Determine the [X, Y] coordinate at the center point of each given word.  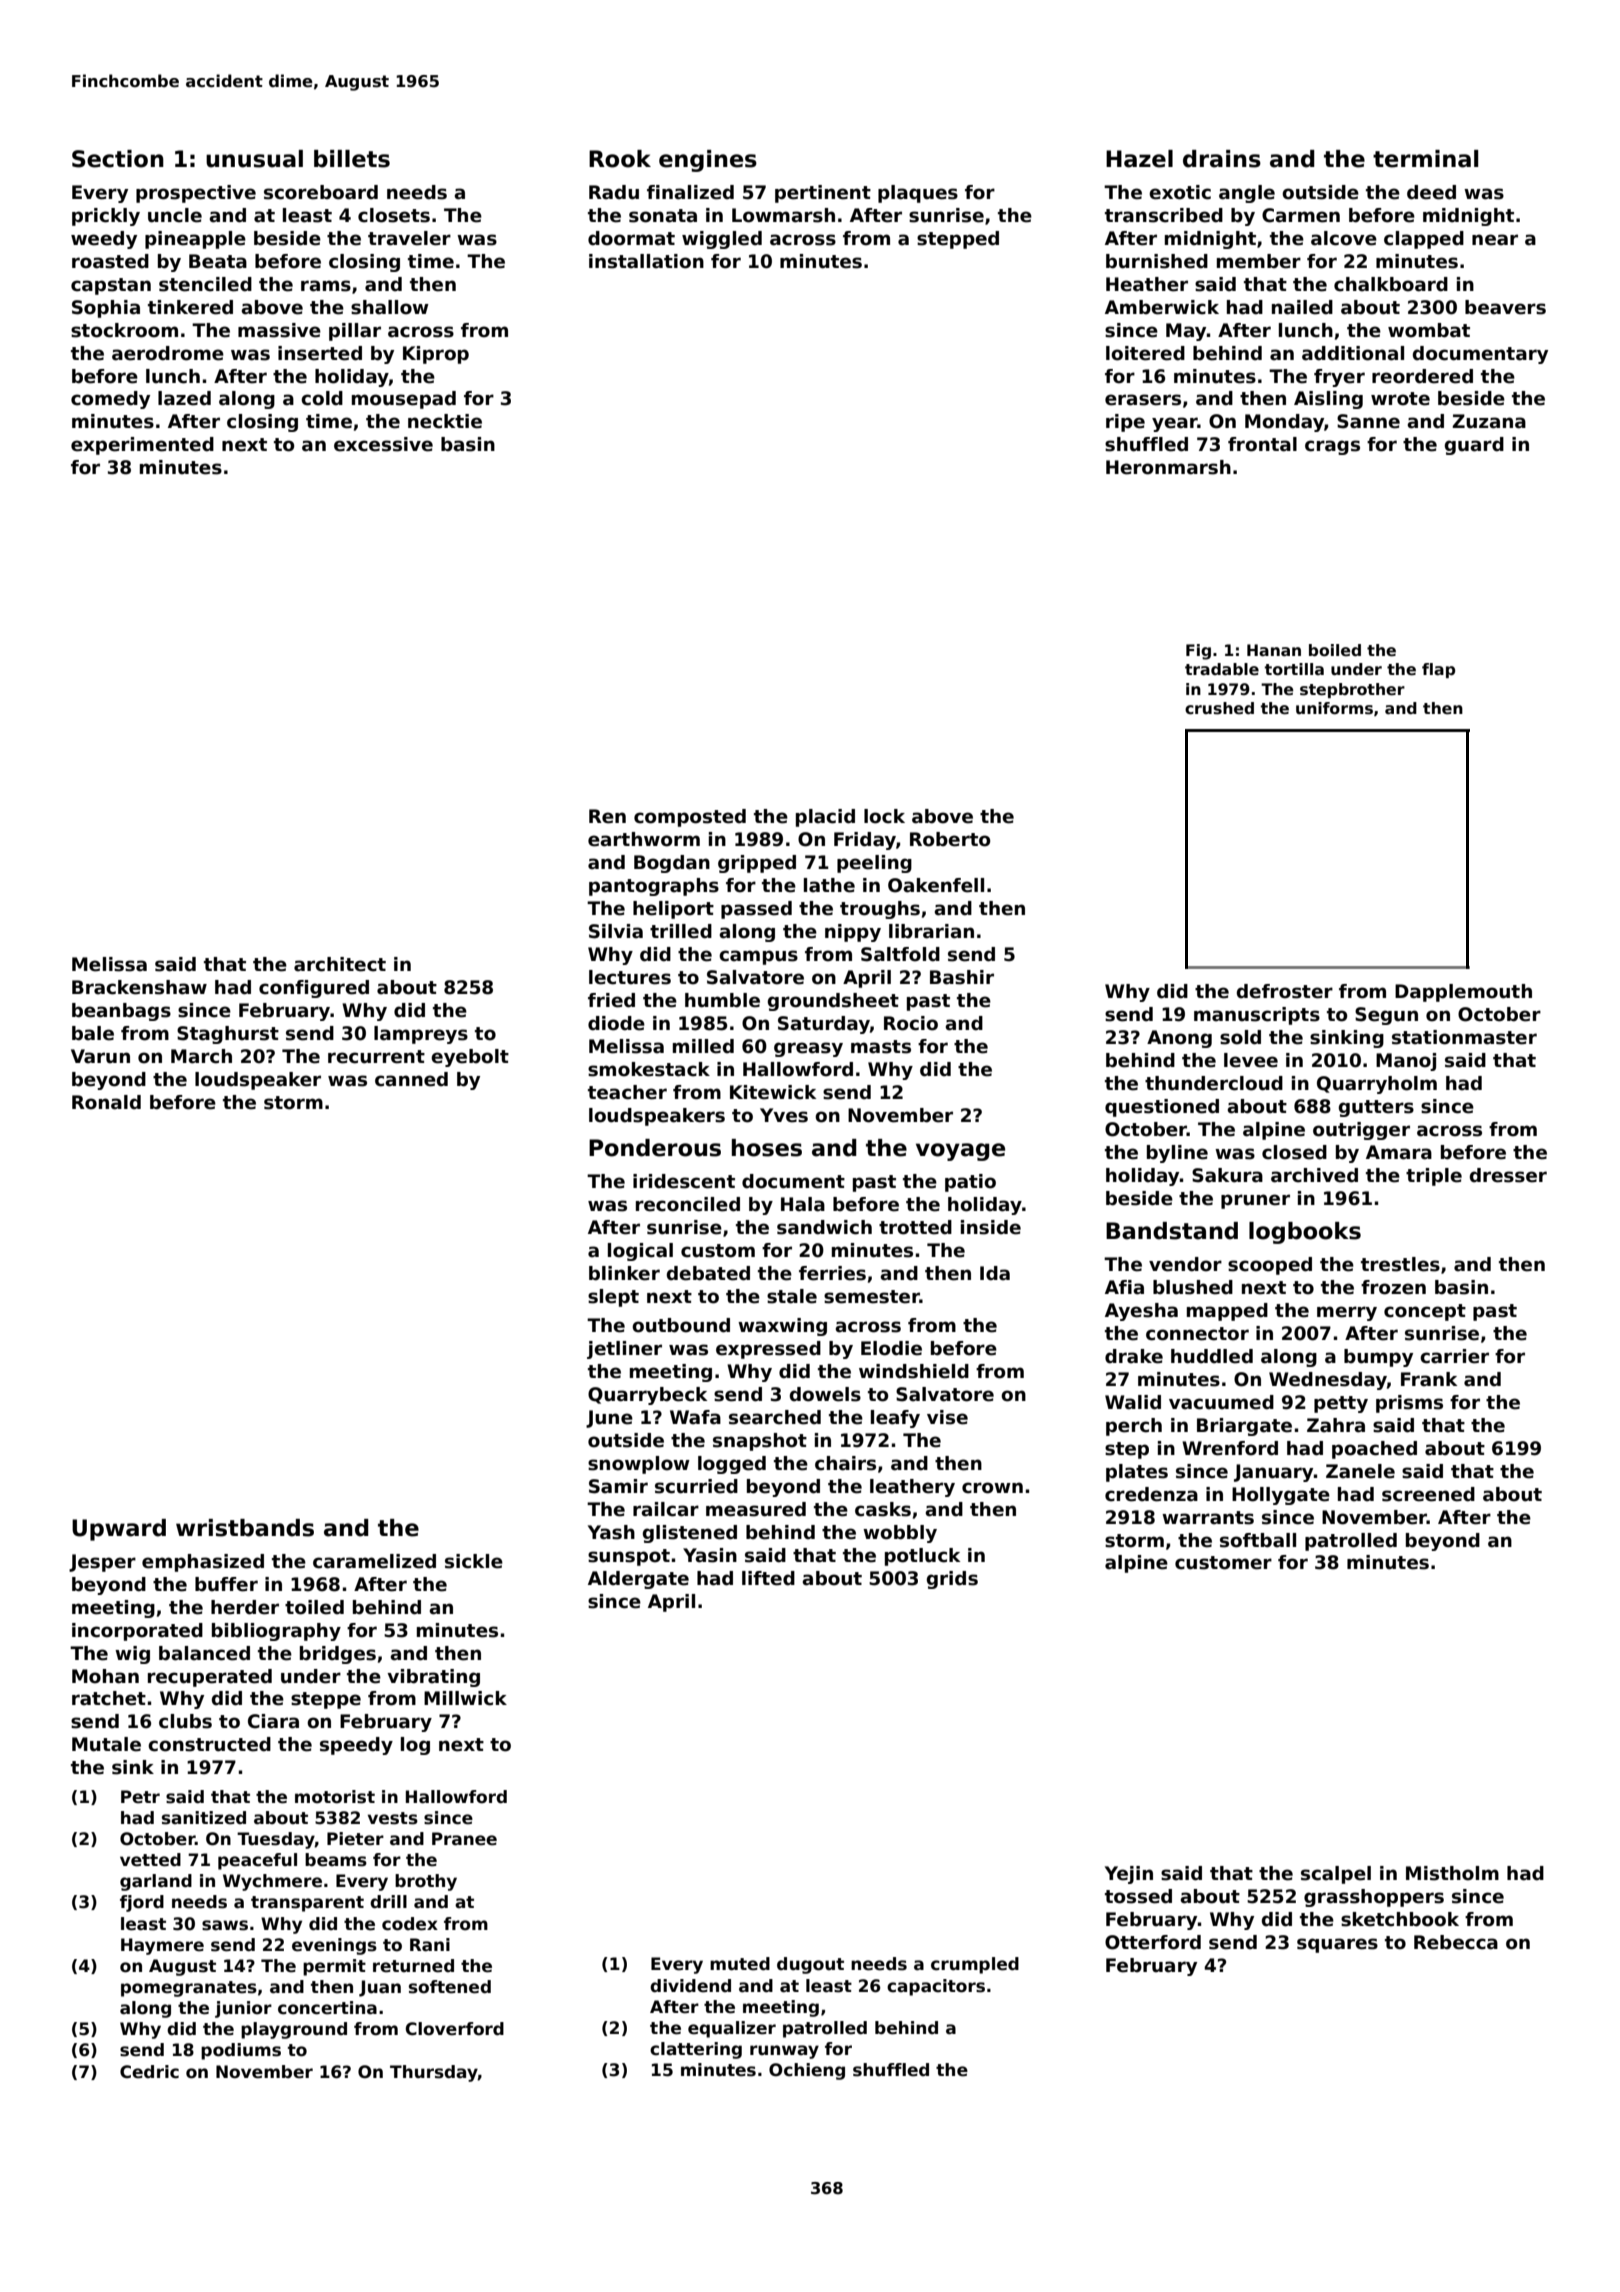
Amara [1399, 1152]
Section [118, 159]
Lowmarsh [783, 215]
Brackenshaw [139, 987]
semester [872, 1297]
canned [411, 1079]
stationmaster [1464, 1037]
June [609, 1419]
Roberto [950, 839]
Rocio [911, 1023]
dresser [1508, 1175]
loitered [1145, 353]
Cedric [149, 2072]
